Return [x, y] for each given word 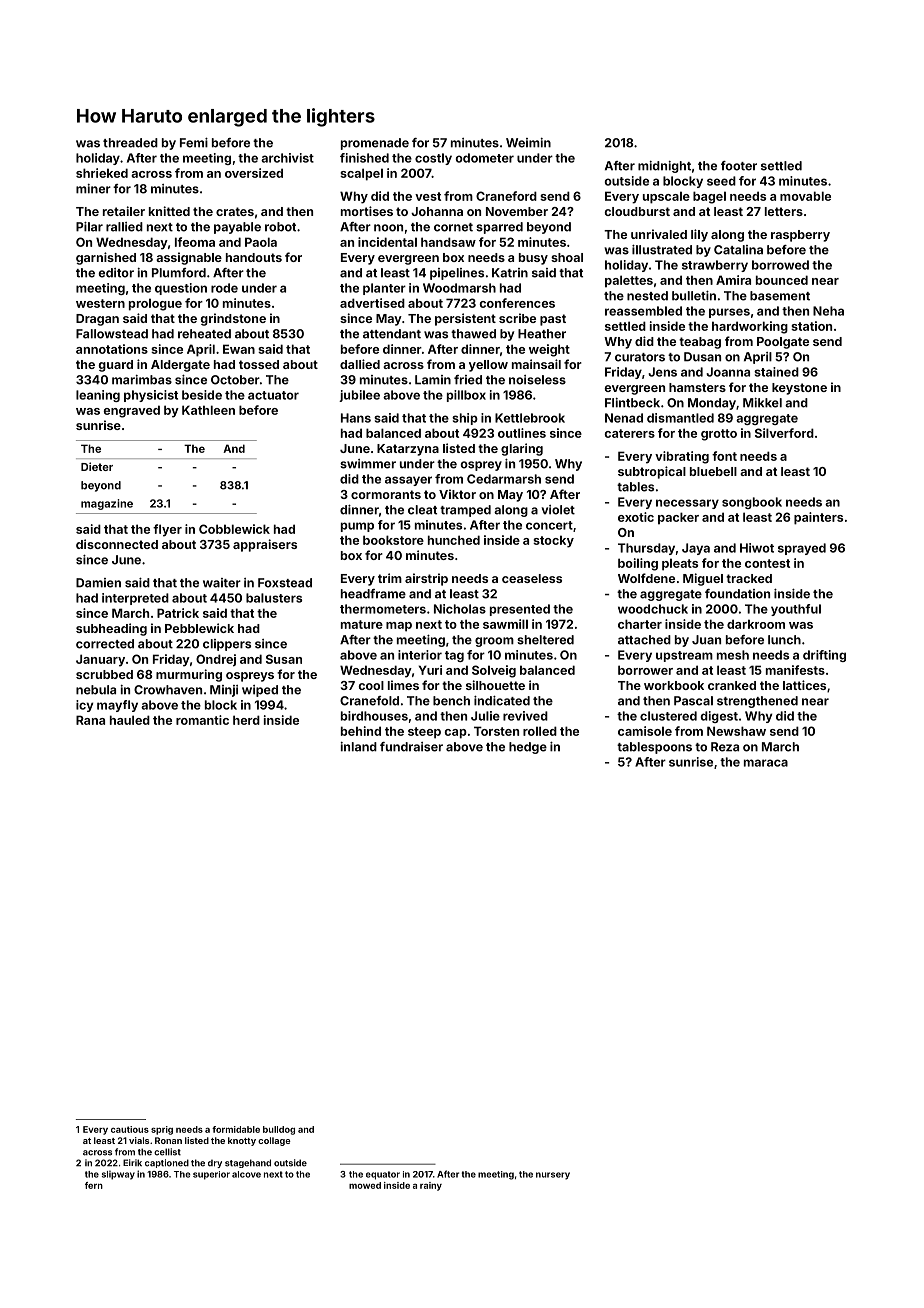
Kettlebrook [530, 418]
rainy [431, 1186]
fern [94, 1185]
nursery [553, 1176]
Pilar [89, 227]
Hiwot [757, 548]
